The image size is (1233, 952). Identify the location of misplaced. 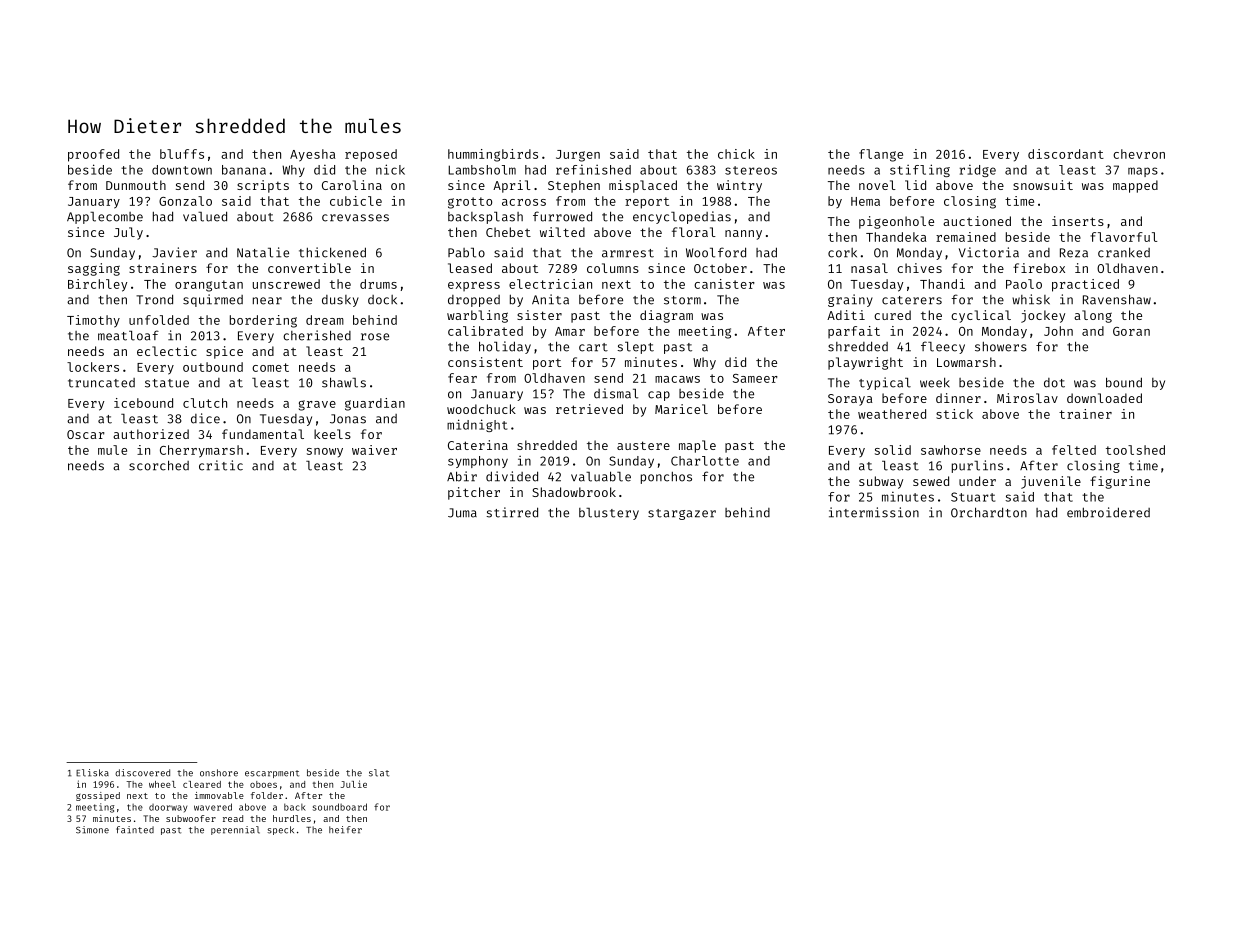
(643, 186).
